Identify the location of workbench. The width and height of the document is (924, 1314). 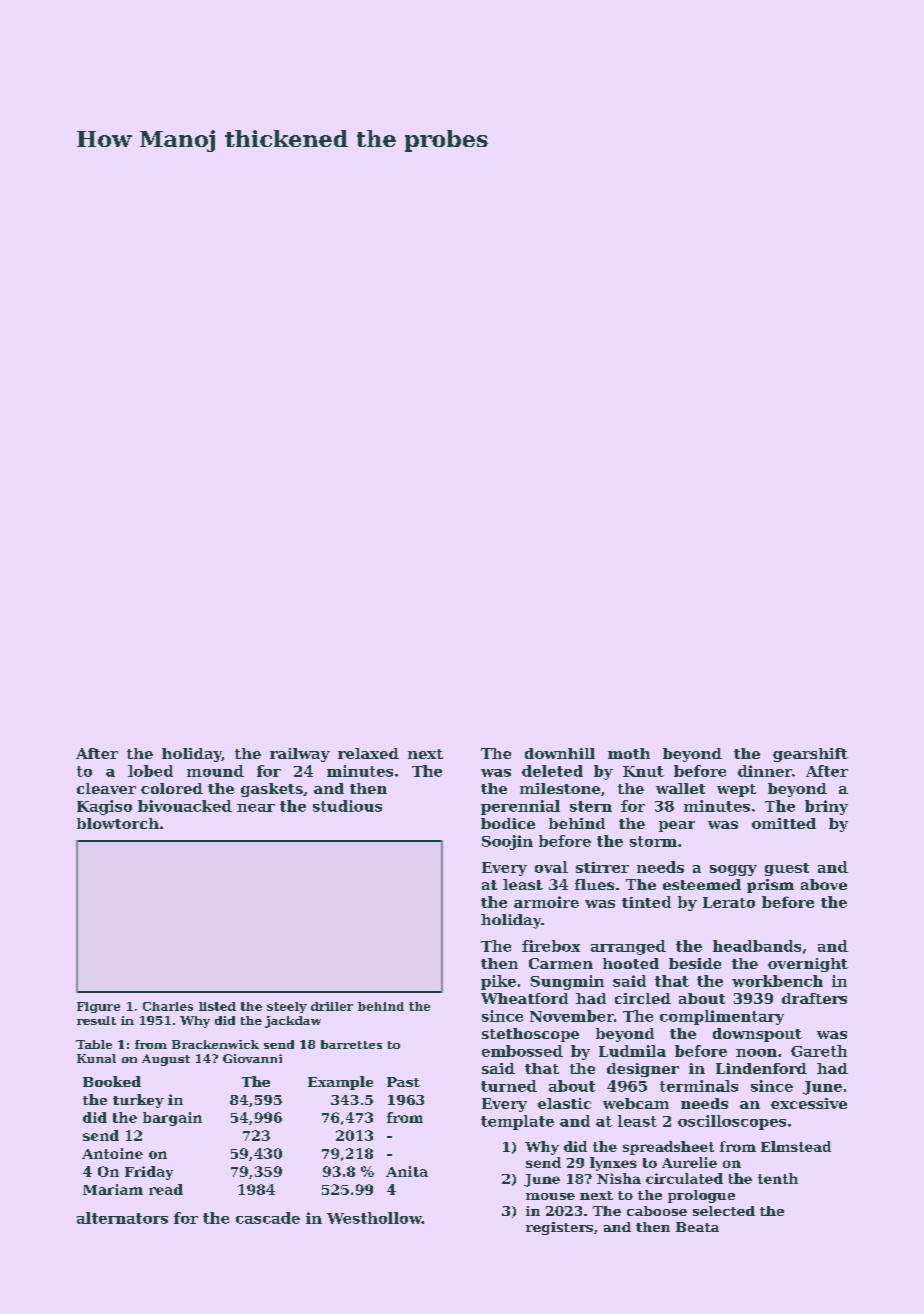
(777, 981).
